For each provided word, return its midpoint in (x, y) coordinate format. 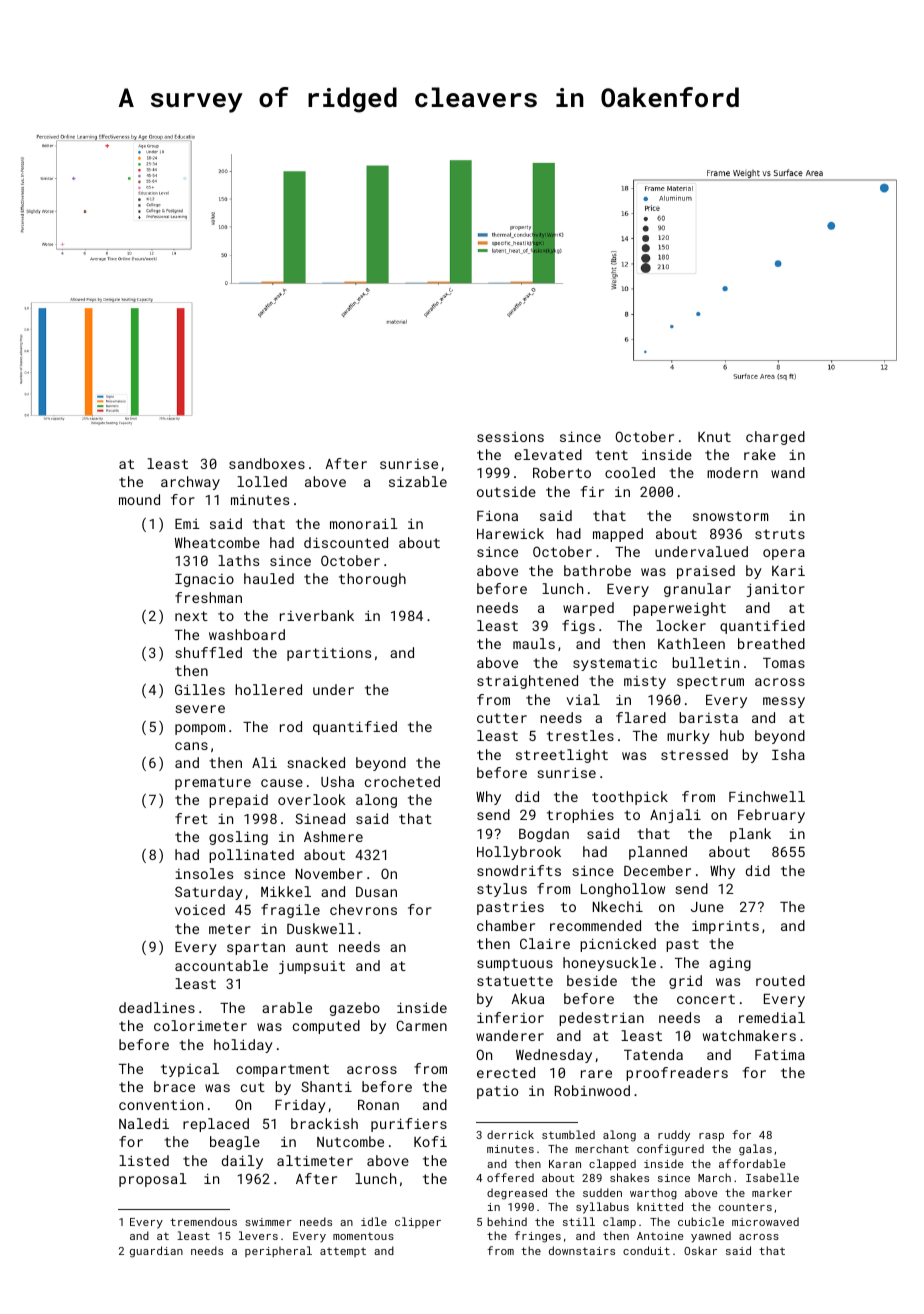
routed (780, 980)
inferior (510, 1017)
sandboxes (267, 463)
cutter (502, 718)
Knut (714, 437)
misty (645, 682)
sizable (418, 481)
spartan (256, 948)
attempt (343, 1252)
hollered (268, 689)
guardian (156, 1252)
